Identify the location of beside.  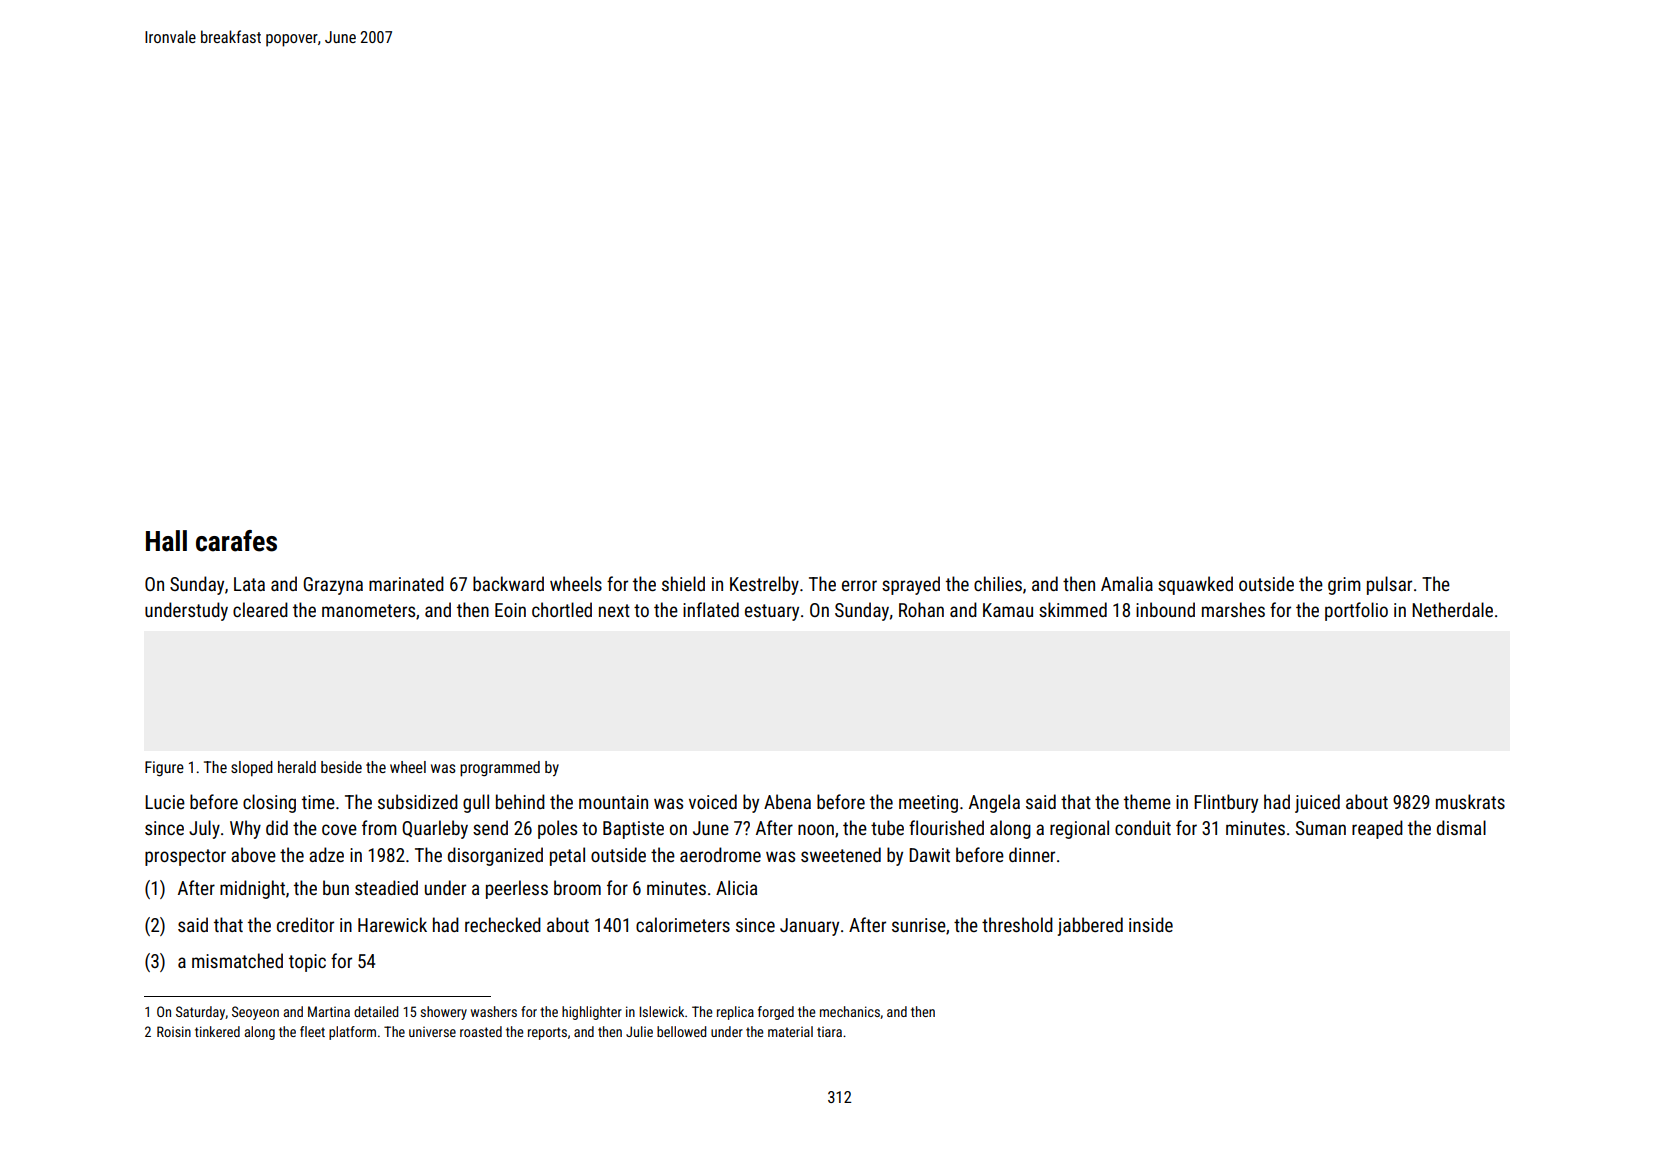
(341, 767).
